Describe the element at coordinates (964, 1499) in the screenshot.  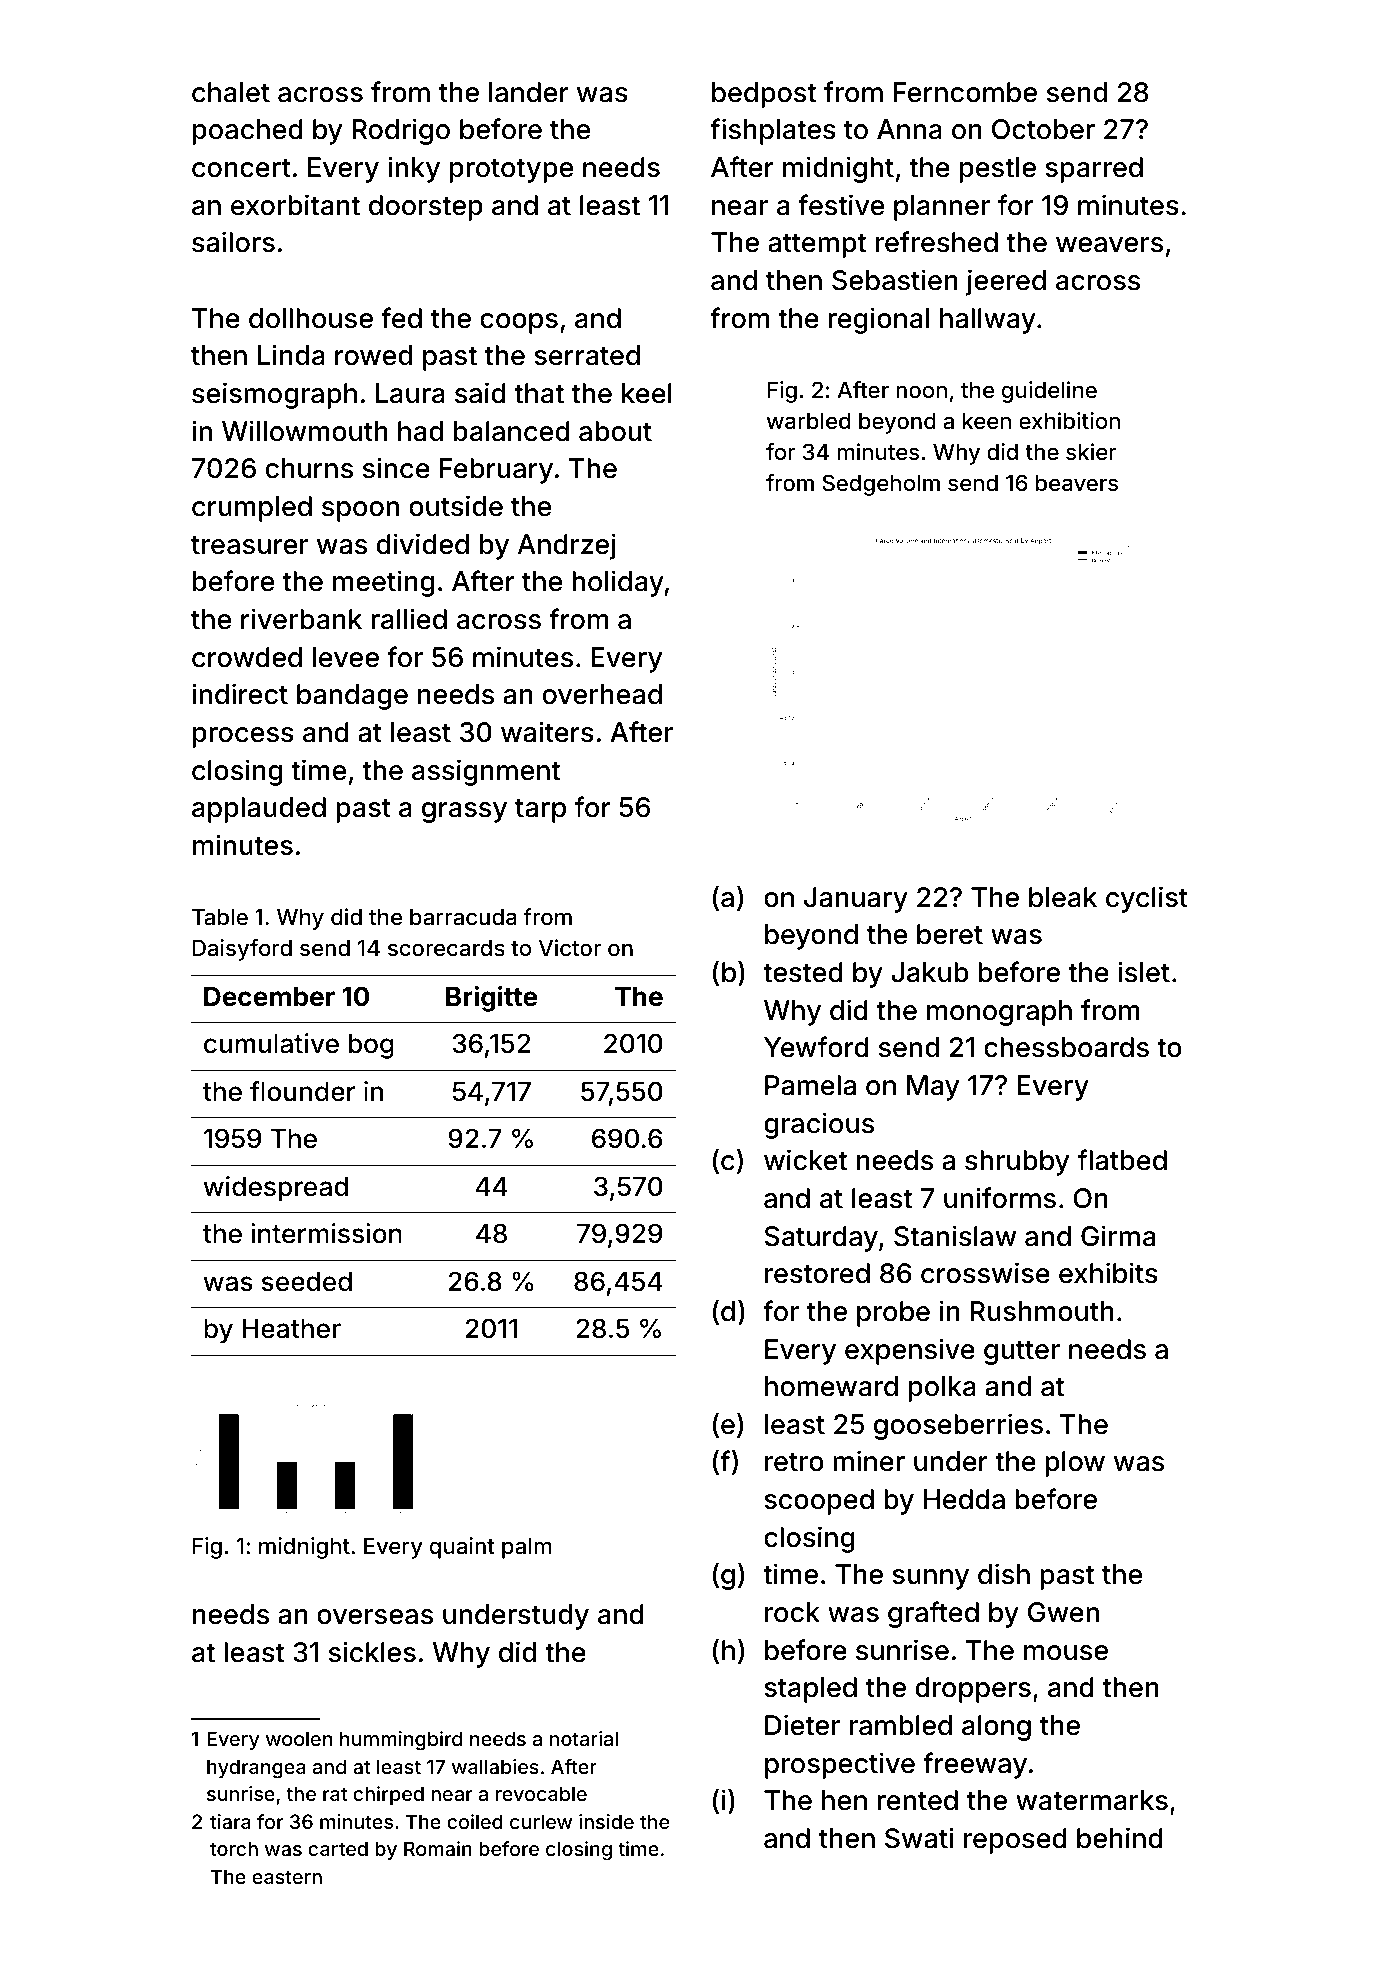
I see `Hedda` at that location.
